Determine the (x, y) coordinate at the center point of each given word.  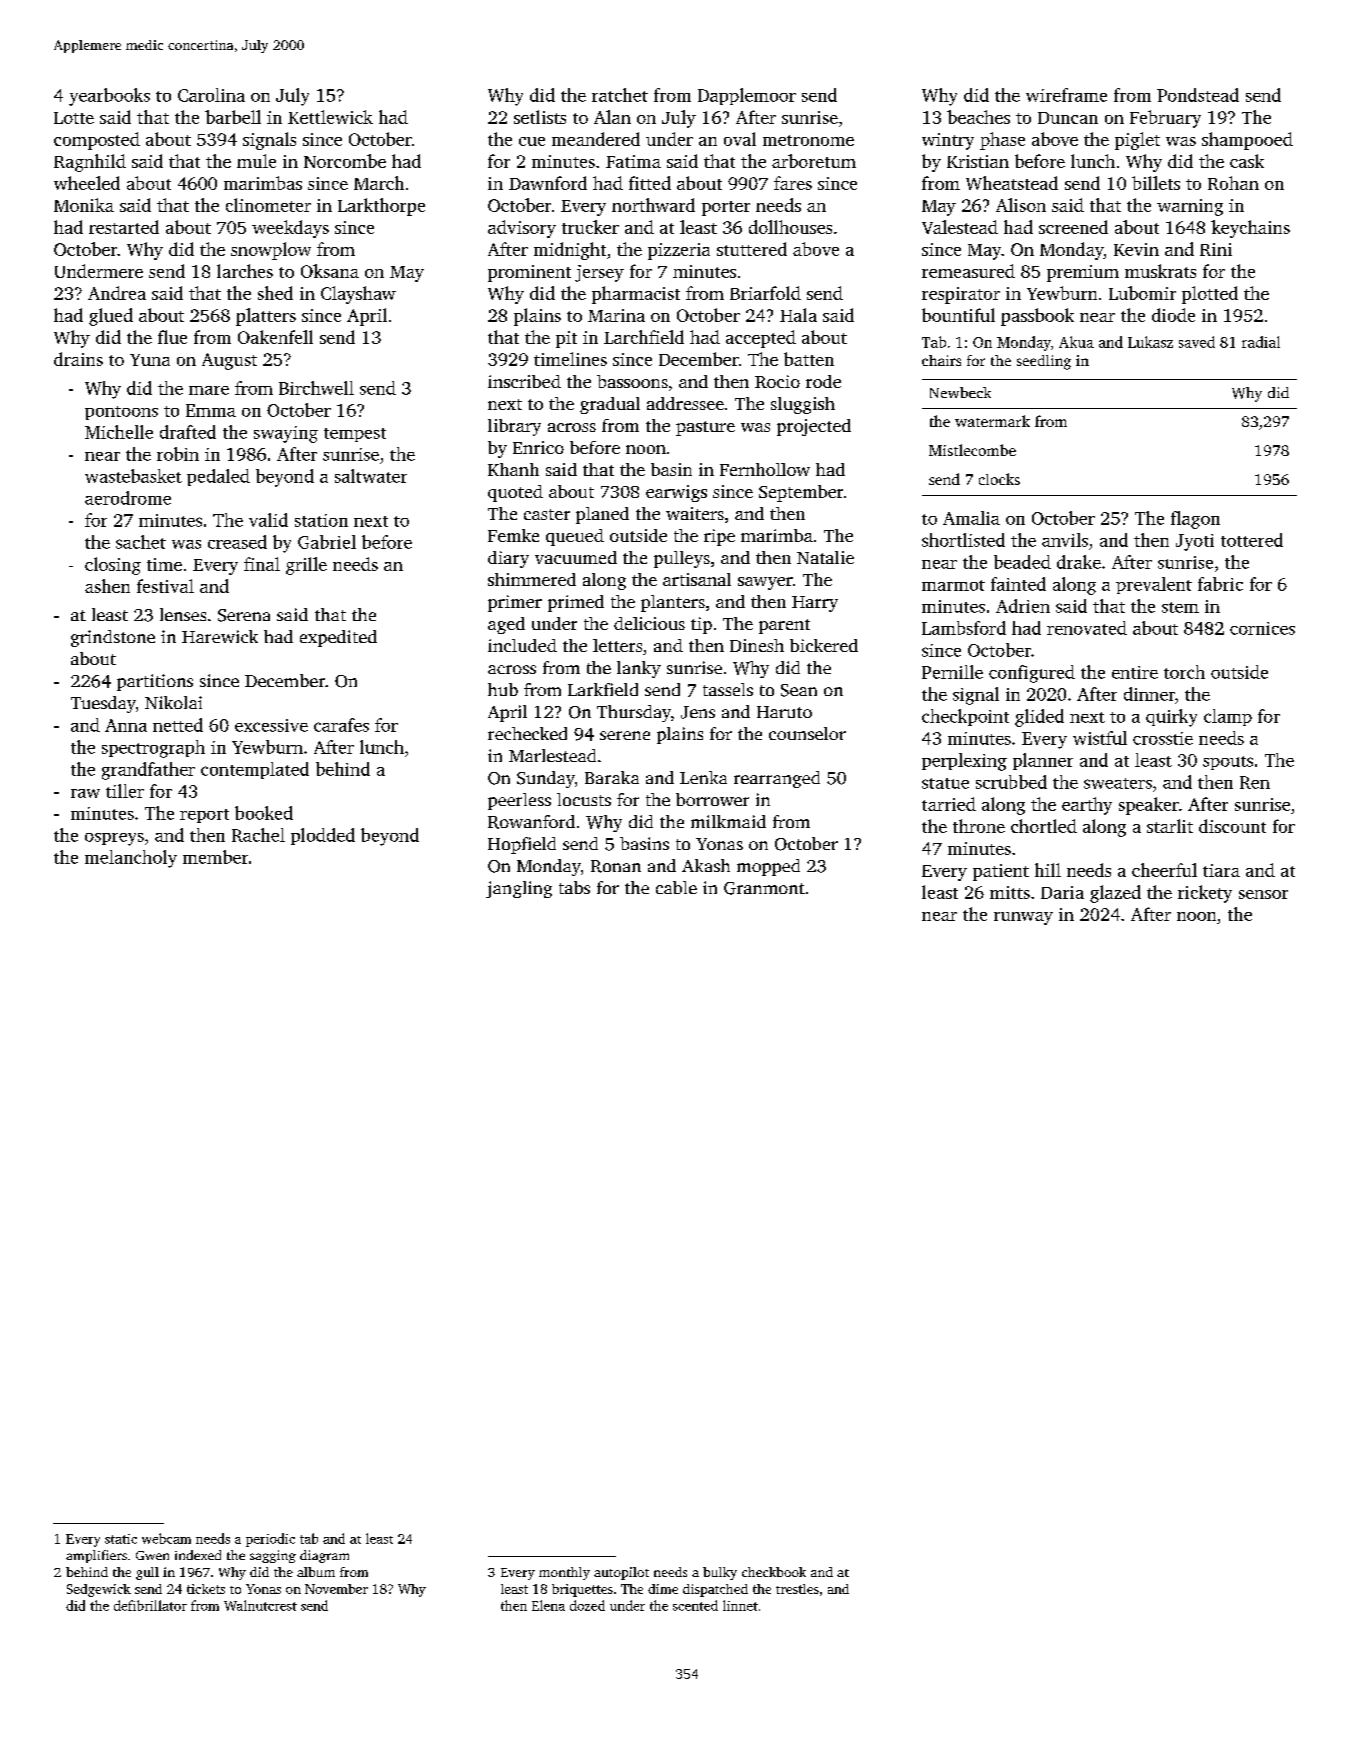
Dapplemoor (747, 96)
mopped (768, 867)
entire (1135, 672)
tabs (574, 887)
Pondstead (1198, 95)
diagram (324, 1556)
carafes (341, 725)
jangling (519, 889)
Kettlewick (330, 117)
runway (1023, 918)
